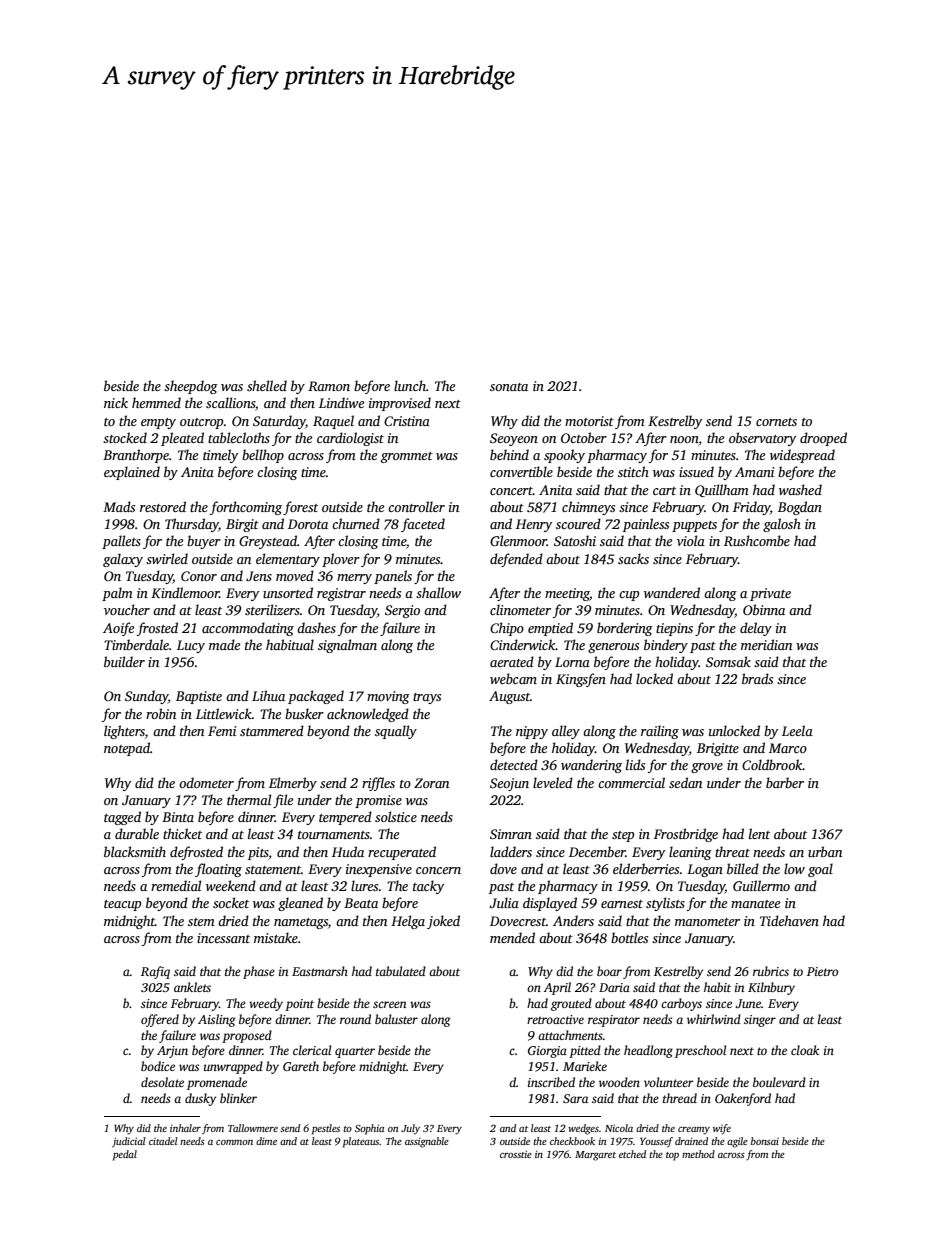 The width and height of the page is (952, 1233). I want to click on Anders, so click(573, 920).
